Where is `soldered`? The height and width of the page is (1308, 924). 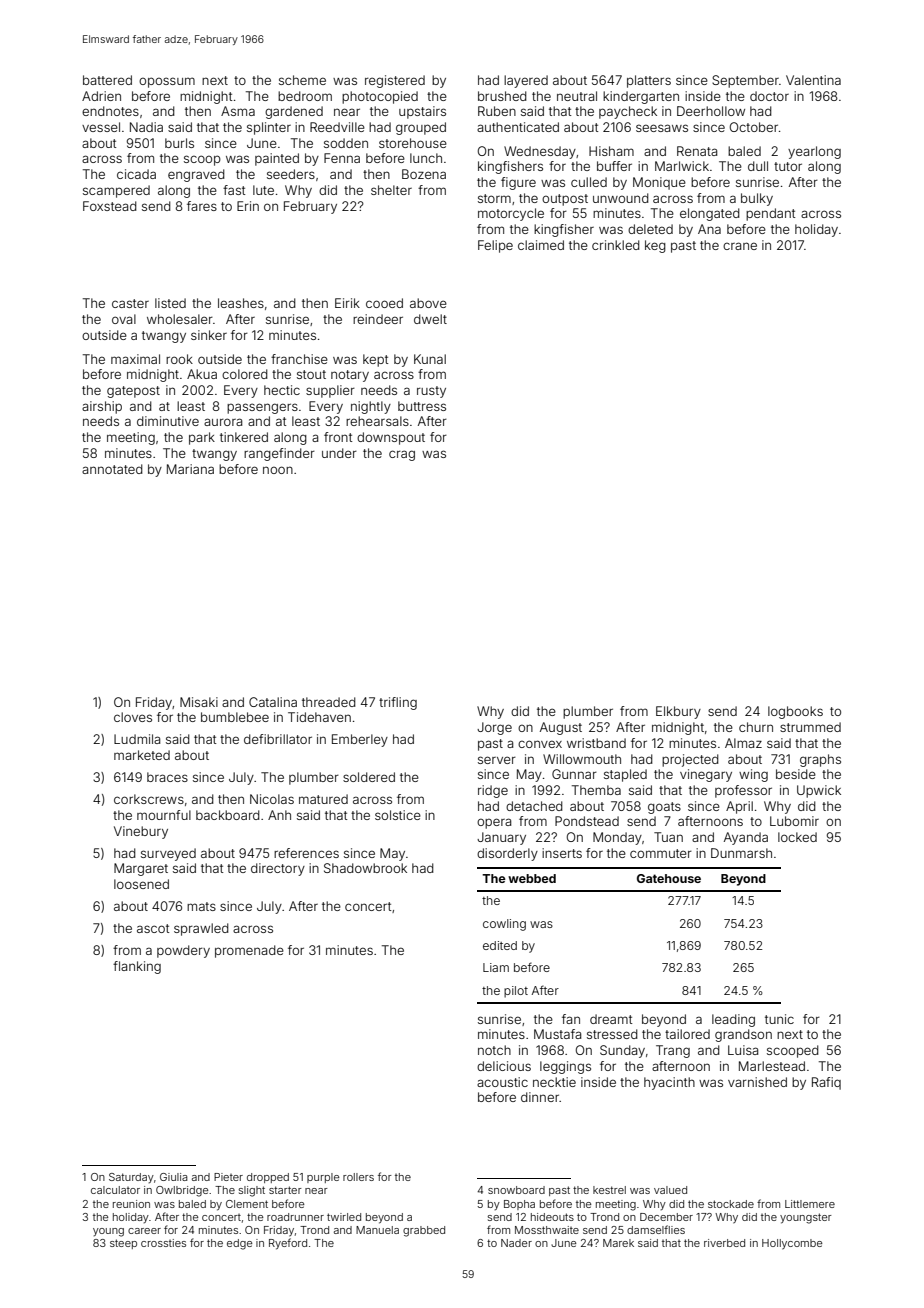 soldered is located at coordinates (369, 777).
